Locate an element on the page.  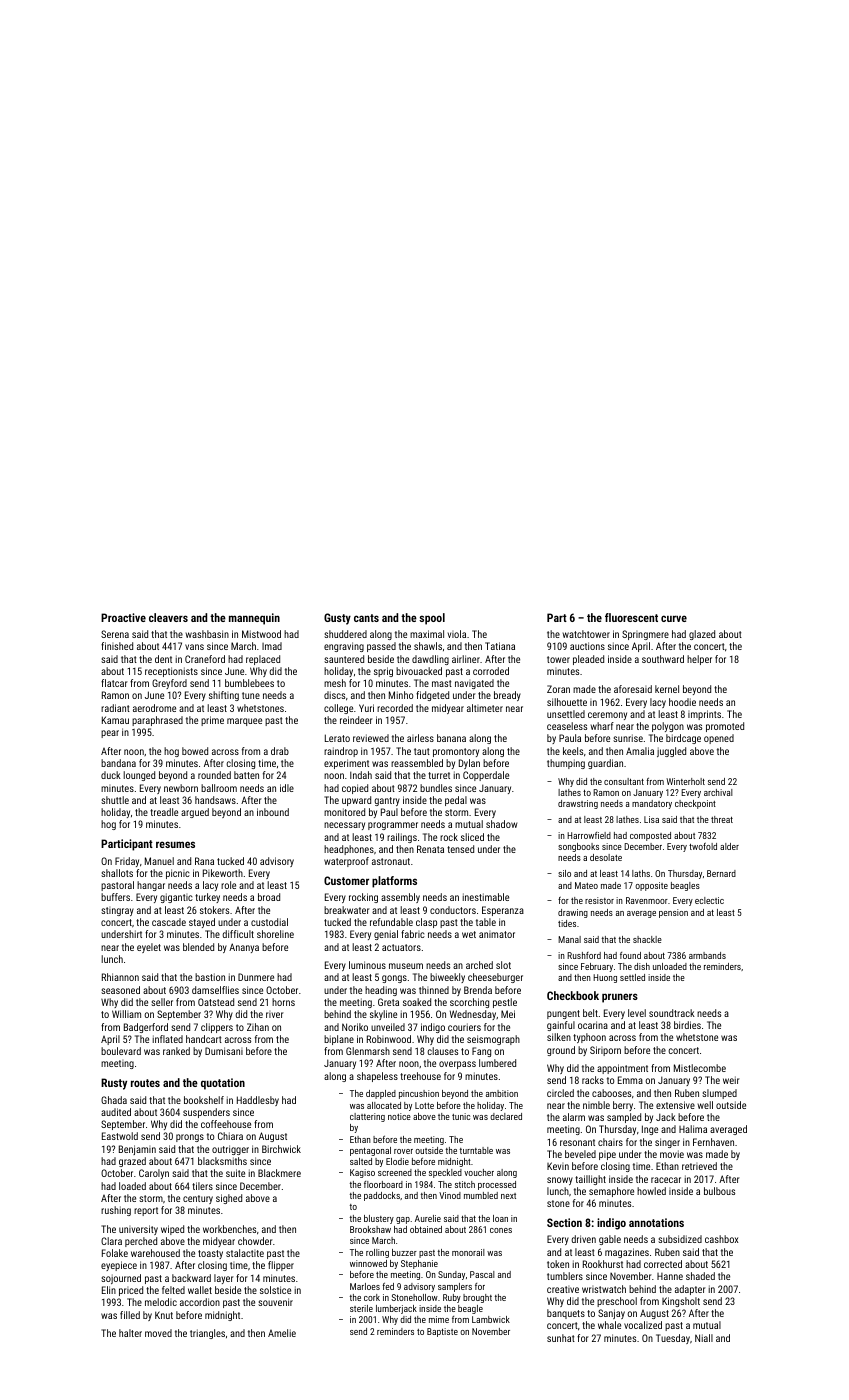
lumbered is located at coordinates (497, 1063).
